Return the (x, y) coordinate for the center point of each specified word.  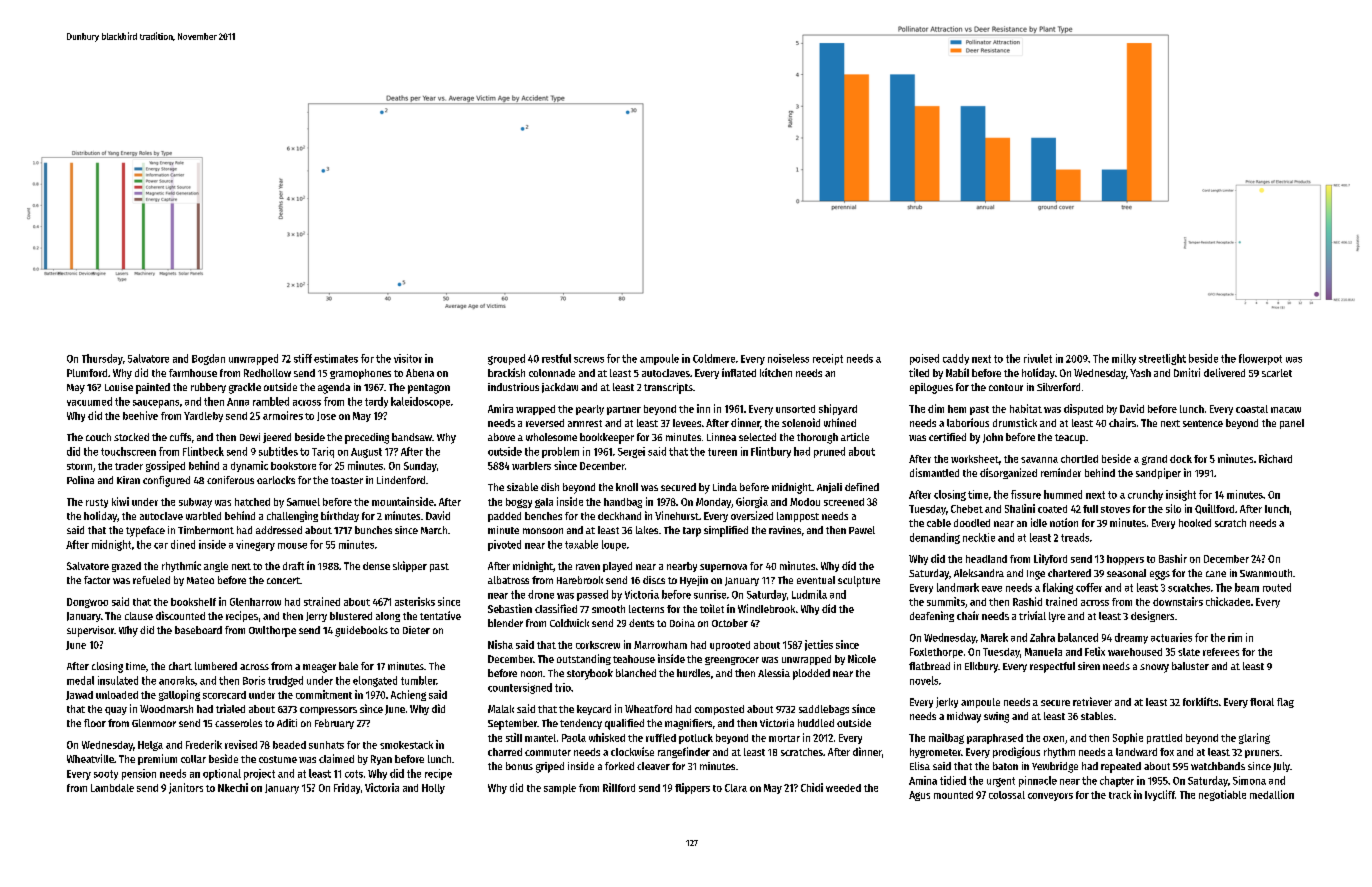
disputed (1083, 409)
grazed (126, 567)
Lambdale (112, 788)
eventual (816, 580)
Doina (682, 623)
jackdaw (560, 388)
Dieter (416, 630)
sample (560, 789)
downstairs (1178, 601)
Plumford (87, 373)
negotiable (1222, 795)
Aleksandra (979, 573)
